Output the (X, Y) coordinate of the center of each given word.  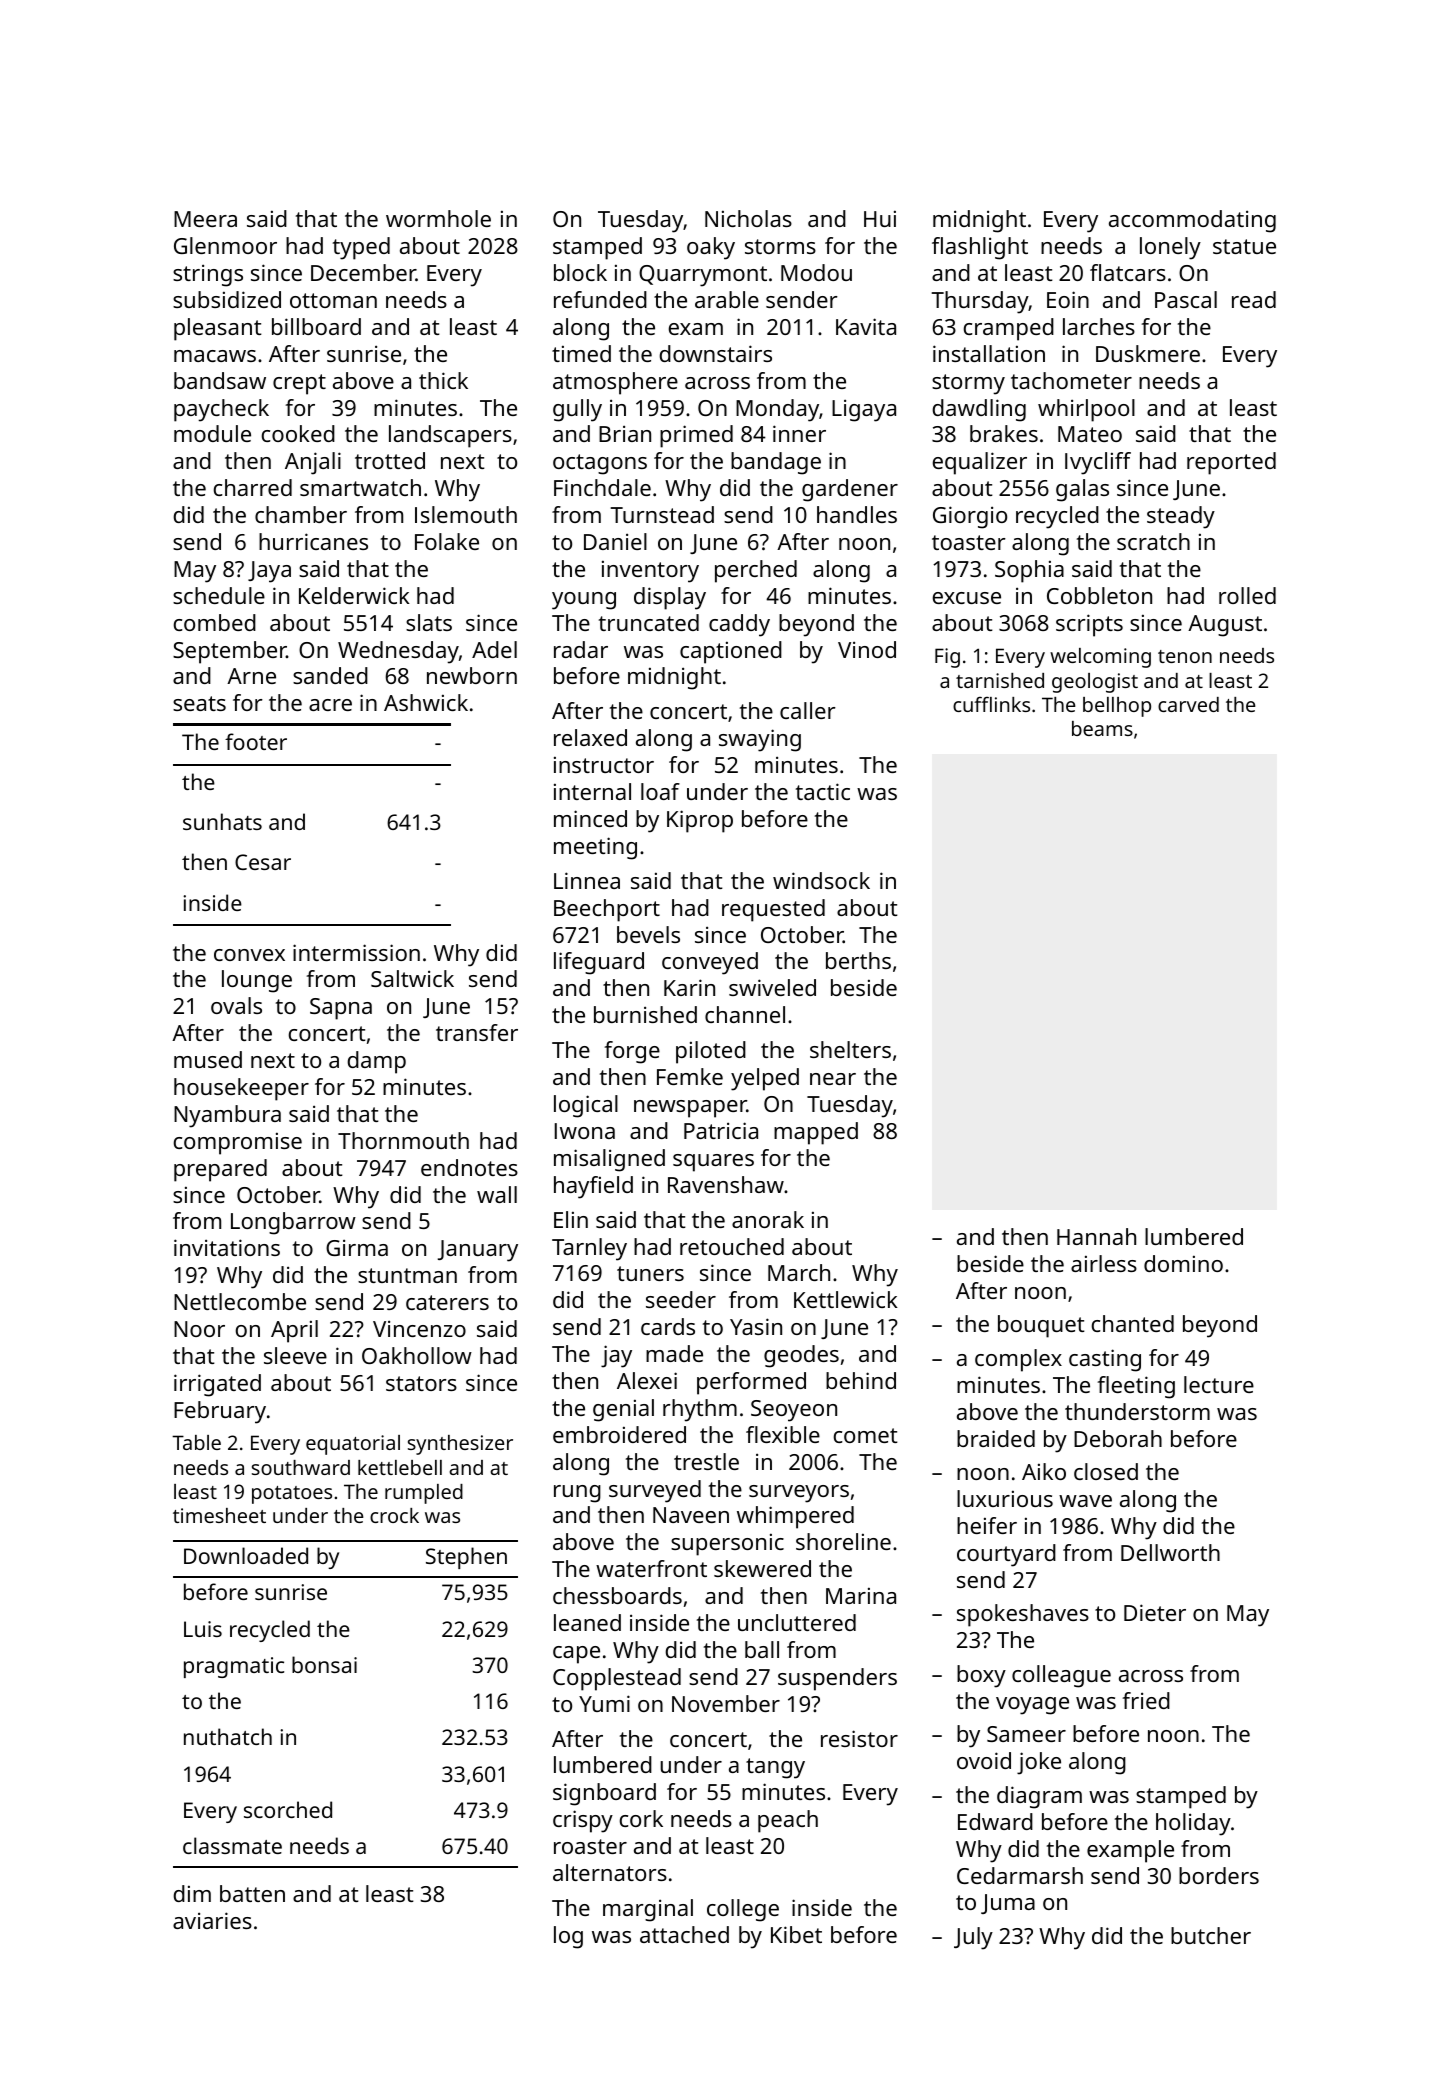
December (363, 272)
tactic (823, 791)
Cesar (263, 862)
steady (1181, 517)
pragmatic (234, 1667)
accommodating (1192, 221)
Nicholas (748, 218)
